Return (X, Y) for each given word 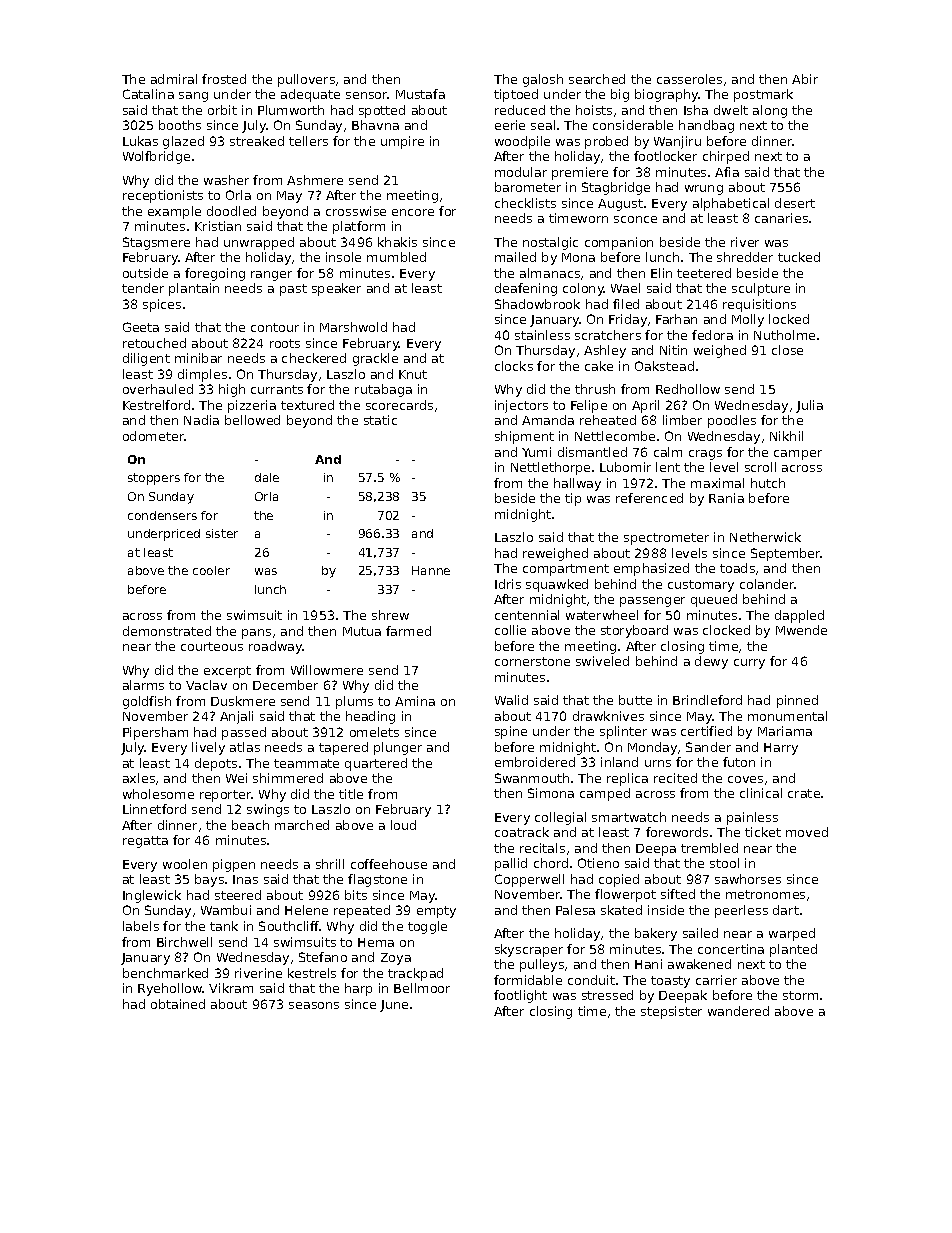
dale (267, 477)
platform (359, 227)
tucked (799, 257)
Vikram (231, 988)
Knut (413, 374)
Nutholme (784, 335)
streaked (257, 141)
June (394, 1006)
